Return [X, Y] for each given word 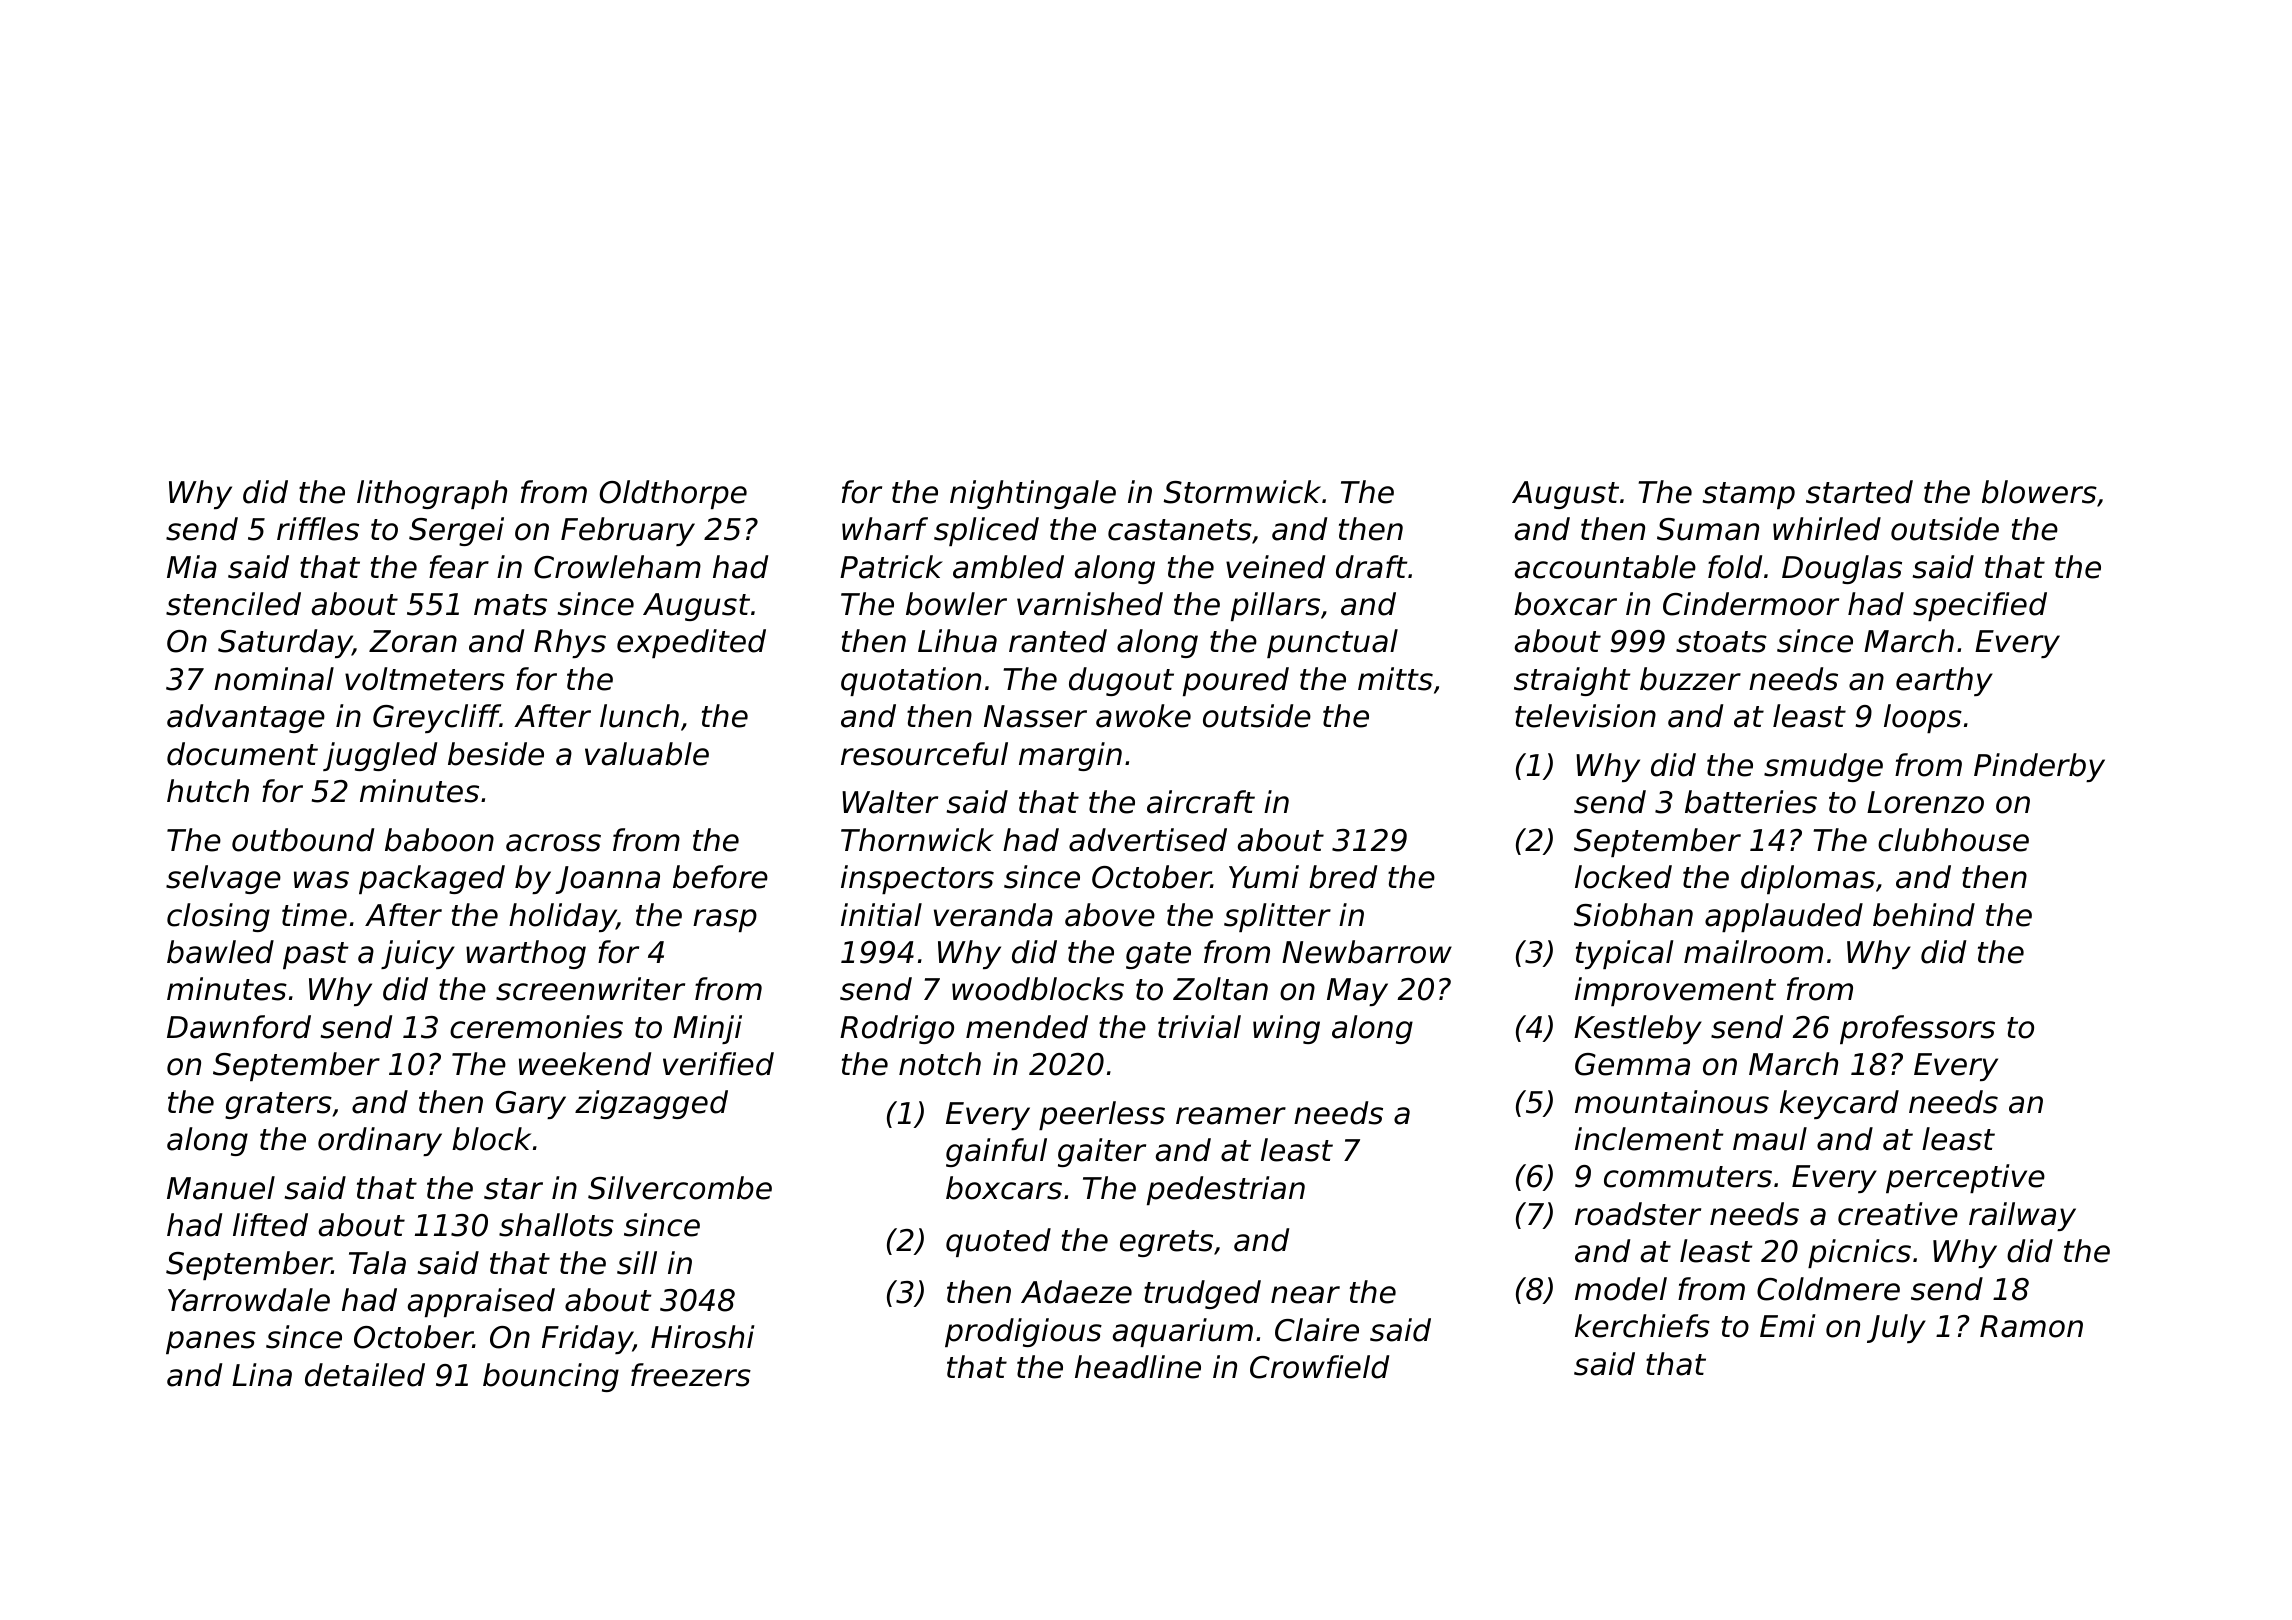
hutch [208, 791]
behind [1924, 915]
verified [718, 1064]
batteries [1751, 802]
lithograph [432, 494]
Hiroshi [703, 1337]
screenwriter [590, 989]
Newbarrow [1367, 952]
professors [1917, 1029]
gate [1158, 955]
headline [1138, 1367]
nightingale [1033, 494]
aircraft [1201, 802]
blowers [2039, 492]
